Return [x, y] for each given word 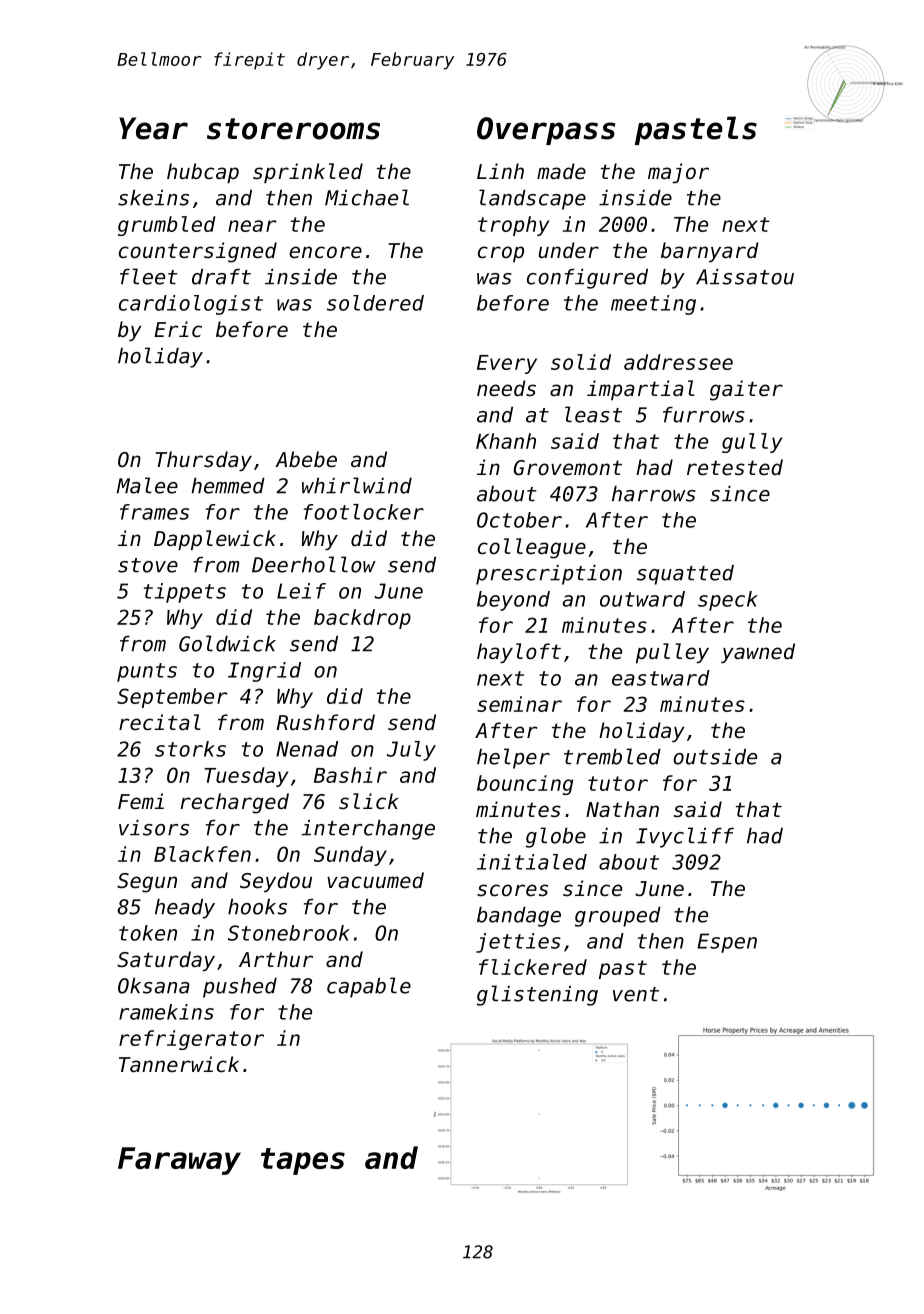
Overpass [546, 131]
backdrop [362, 619]
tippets [185, 593]
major [678, 173]
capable [369, 987]
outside [715, 757]
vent [636, 994]
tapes [303, 1161]
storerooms [293, 129]
